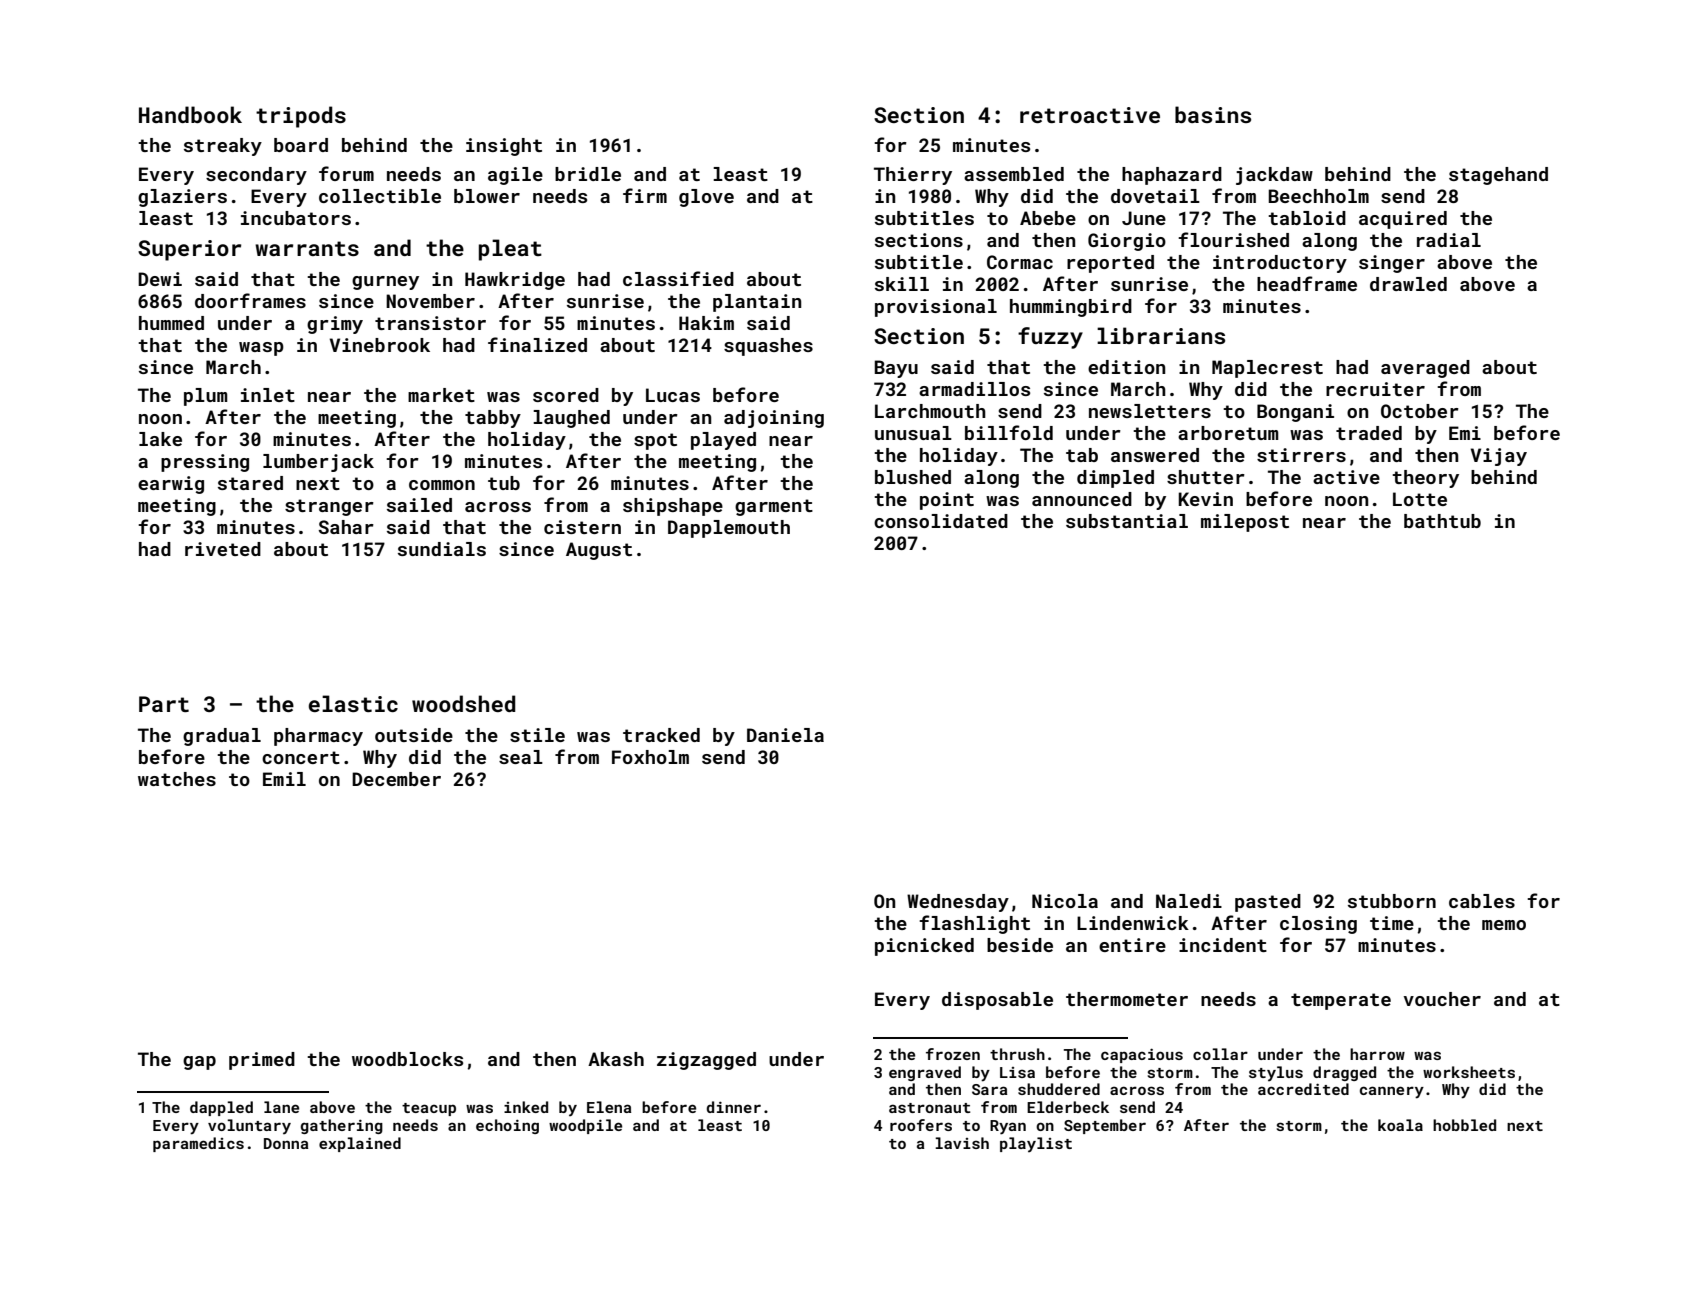 This screenshot has width=1699, height=1313. I want to click on Beechholm, so click(1319, 196).
